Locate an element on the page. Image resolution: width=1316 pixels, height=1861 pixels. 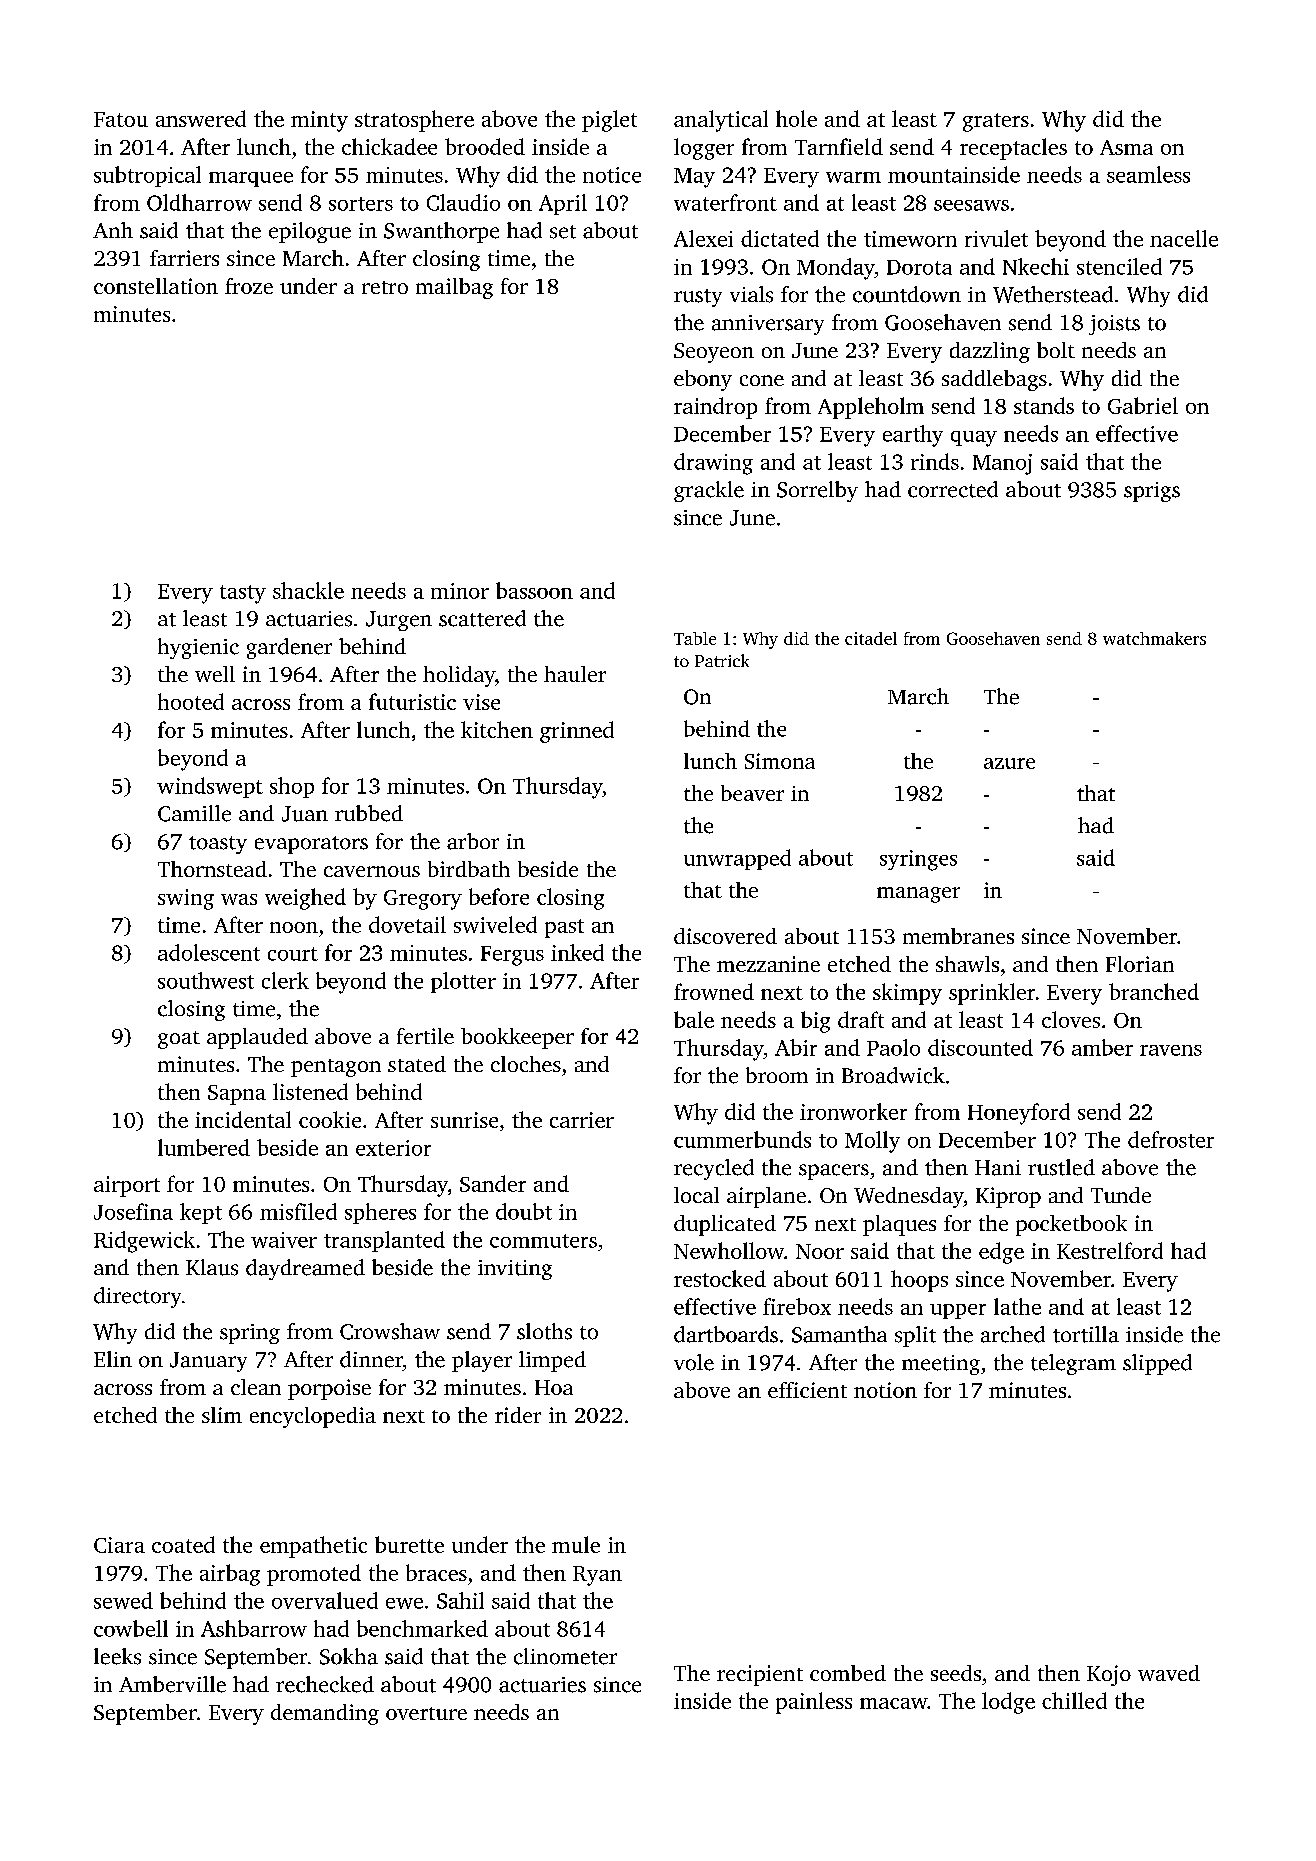
Alexei is located at coordinates (703, 238).
